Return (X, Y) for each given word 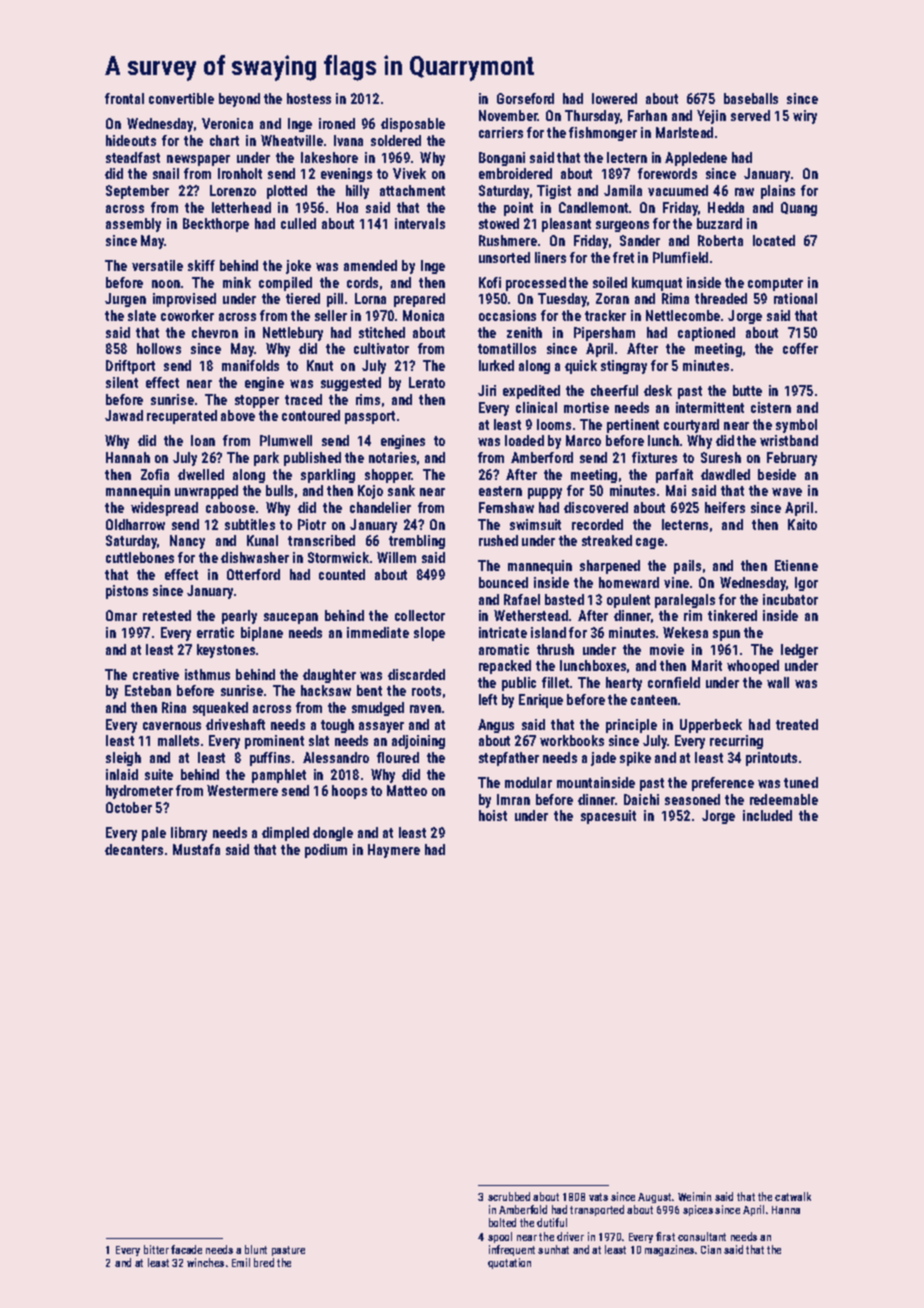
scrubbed (509, 1196)
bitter (156, 1249)
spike (635, 759)
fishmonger (603, 134)
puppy (545, 493)
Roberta (720, 240)
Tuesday (562, 300)
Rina (174, 707)
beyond (239, 100)
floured (398, 757)
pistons (127, 592)
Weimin (694, 1196)
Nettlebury (293, 334)
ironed (337, 123)
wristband (789, 440)
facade (186, 1249)
